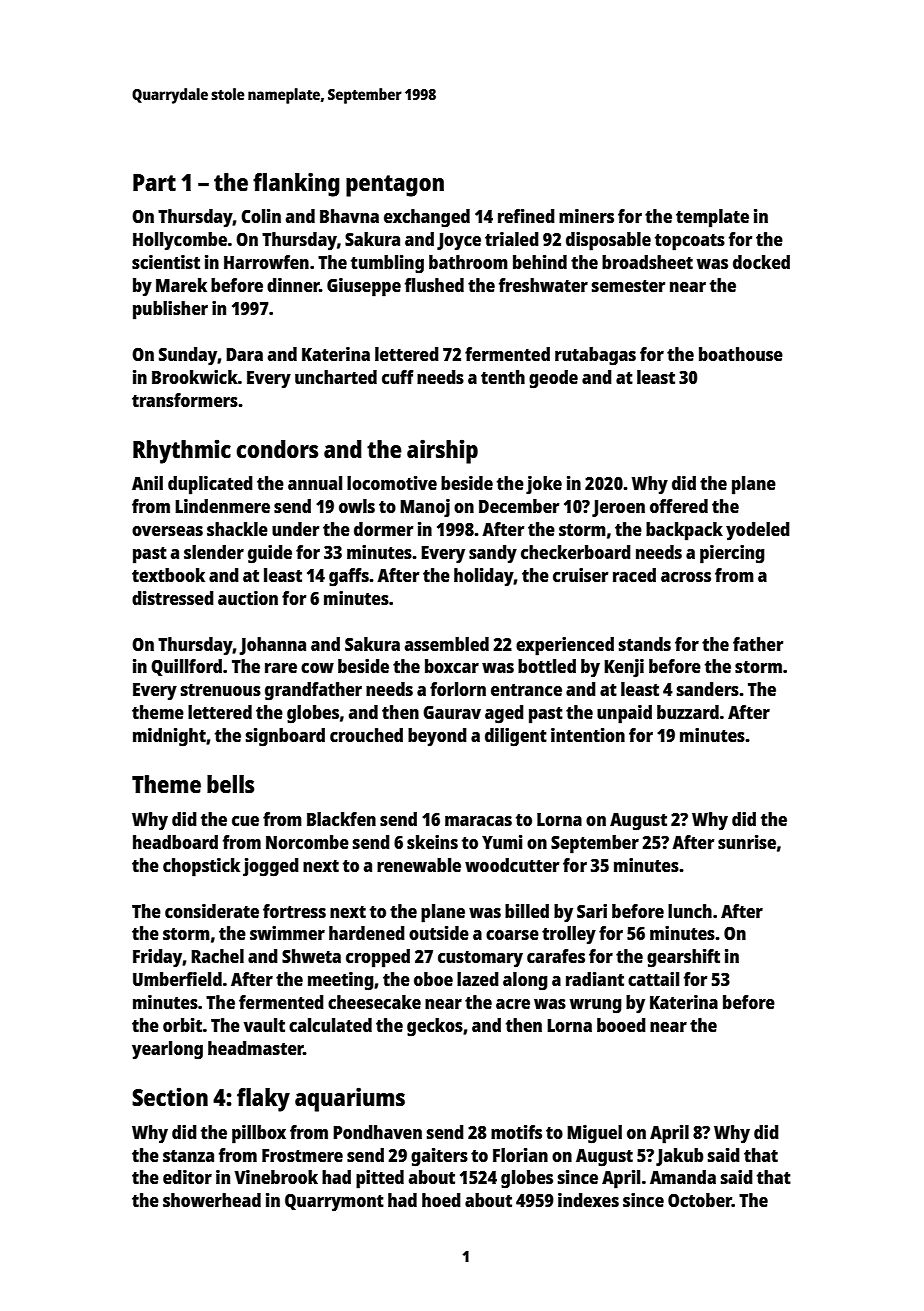 The height and width of the screenshot is (1311, 924). I want to click on template, so click(712, 218).
